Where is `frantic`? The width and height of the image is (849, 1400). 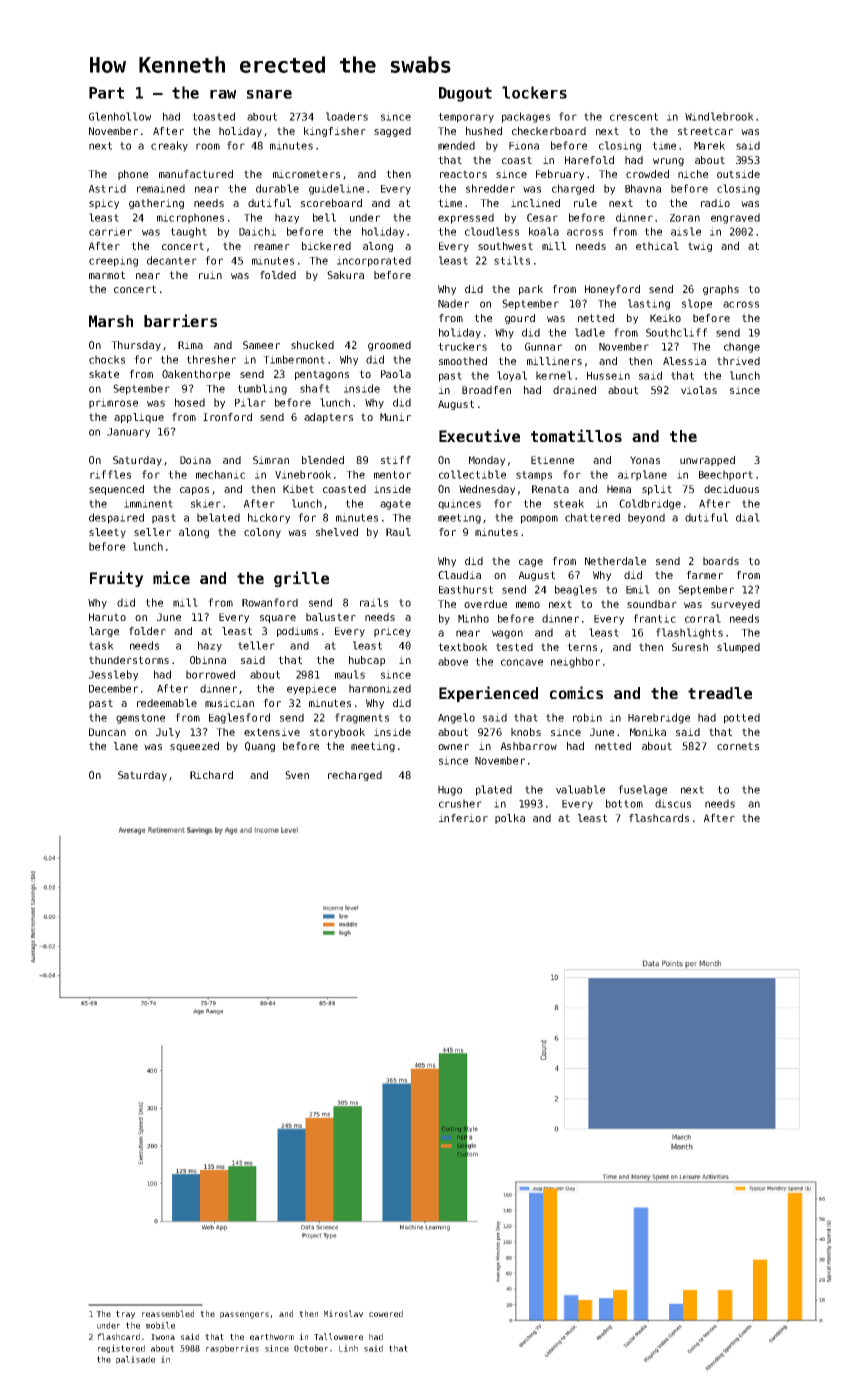 frantic is located at coordinates (654, 618).
